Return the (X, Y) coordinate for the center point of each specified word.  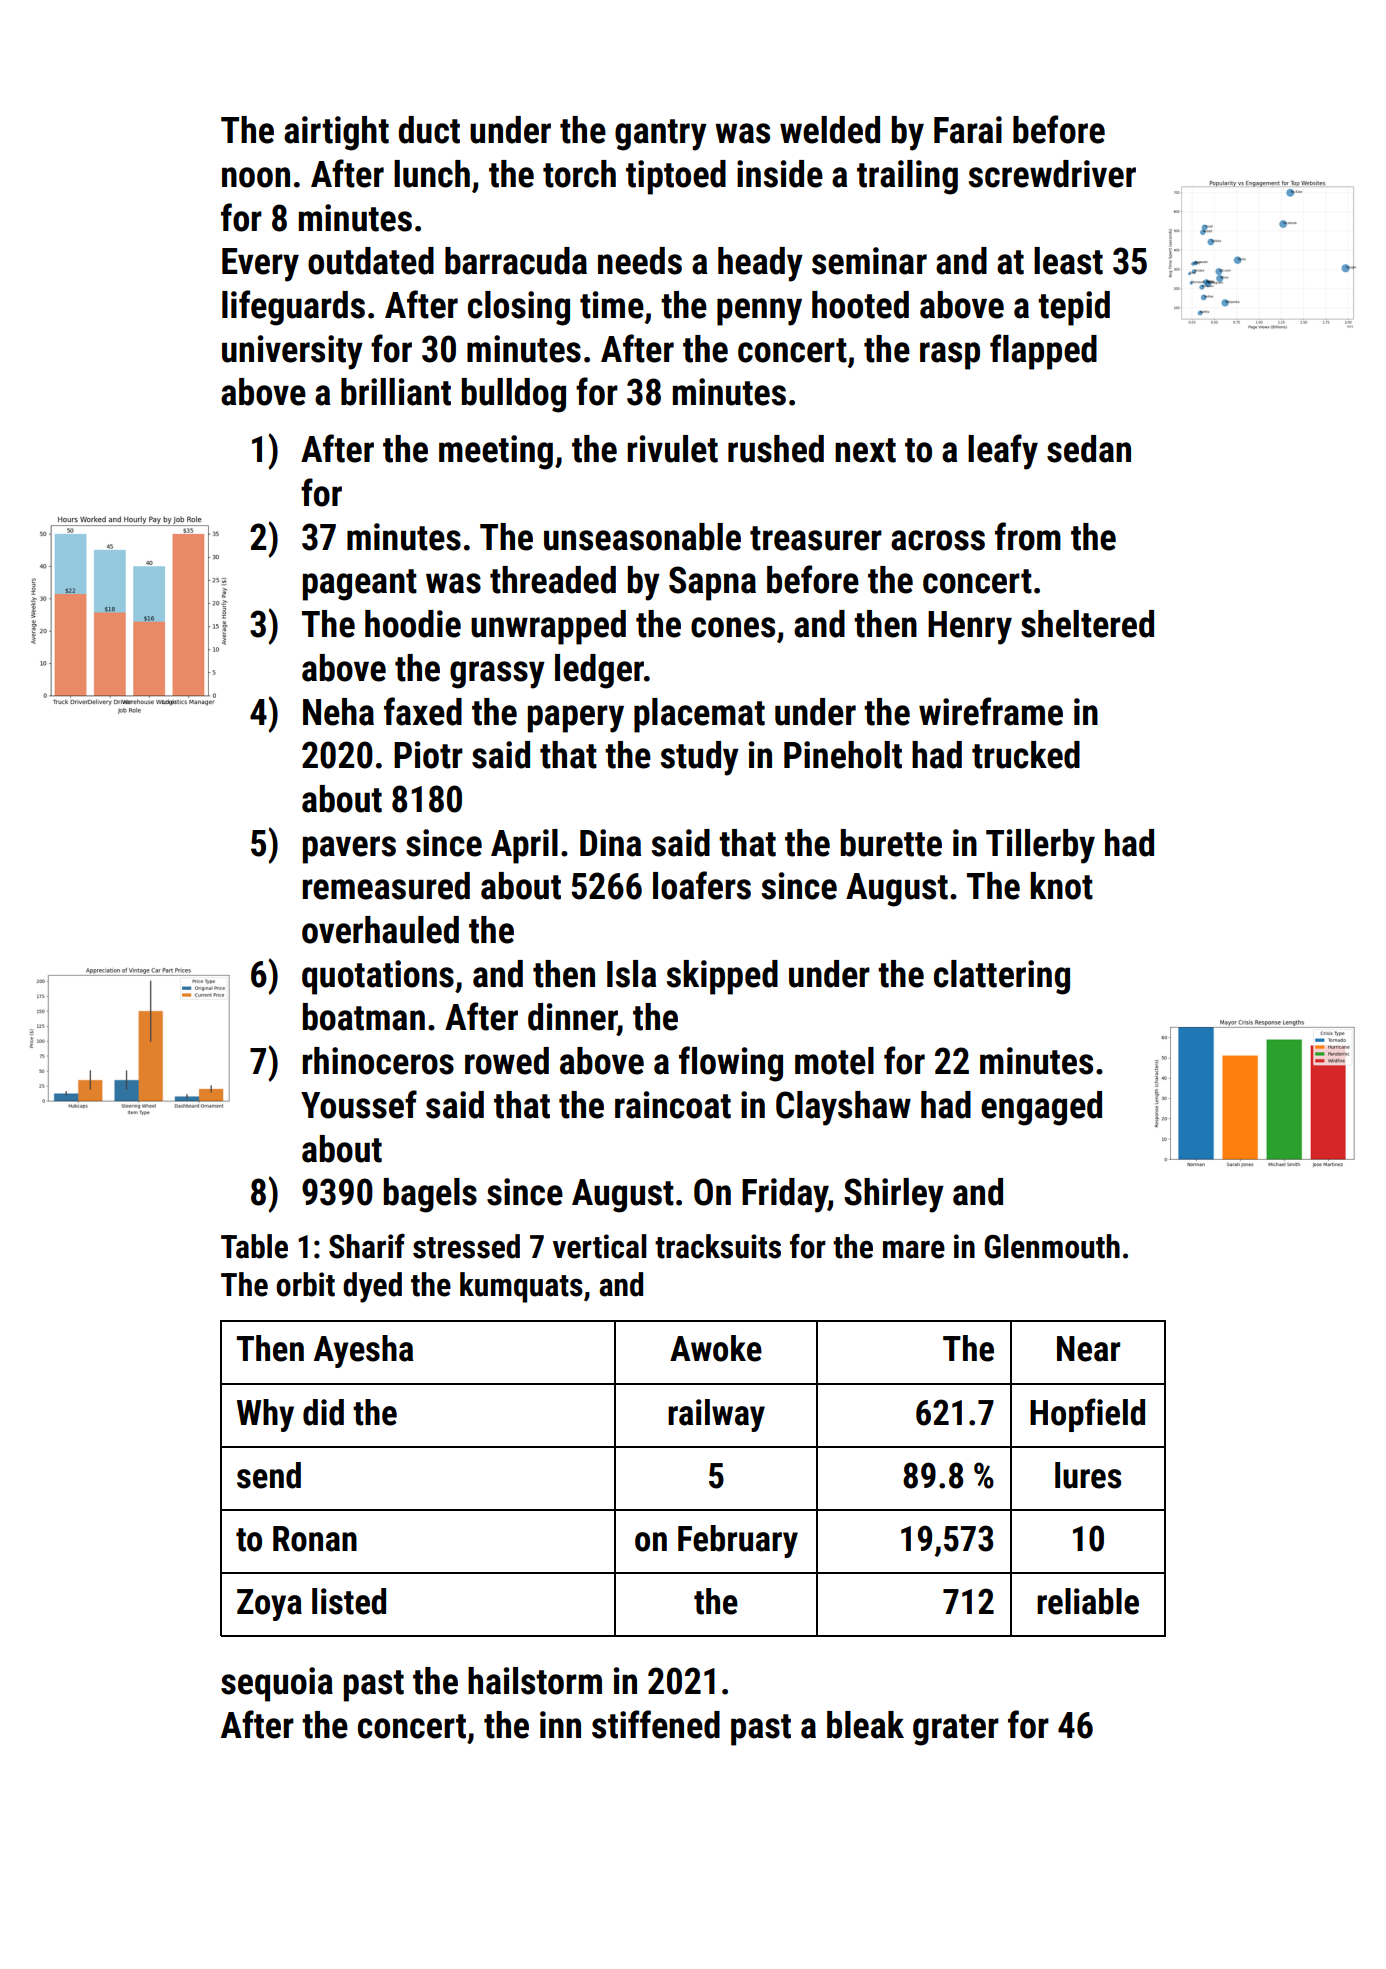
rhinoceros (378, 1061)
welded (830, 130)
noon (256, 177)
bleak (865, 1725)
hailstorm (535, 1681)
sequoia (277, 1684)
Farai (968, 130)
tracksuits (718, 1246)
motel (834, 1061)
